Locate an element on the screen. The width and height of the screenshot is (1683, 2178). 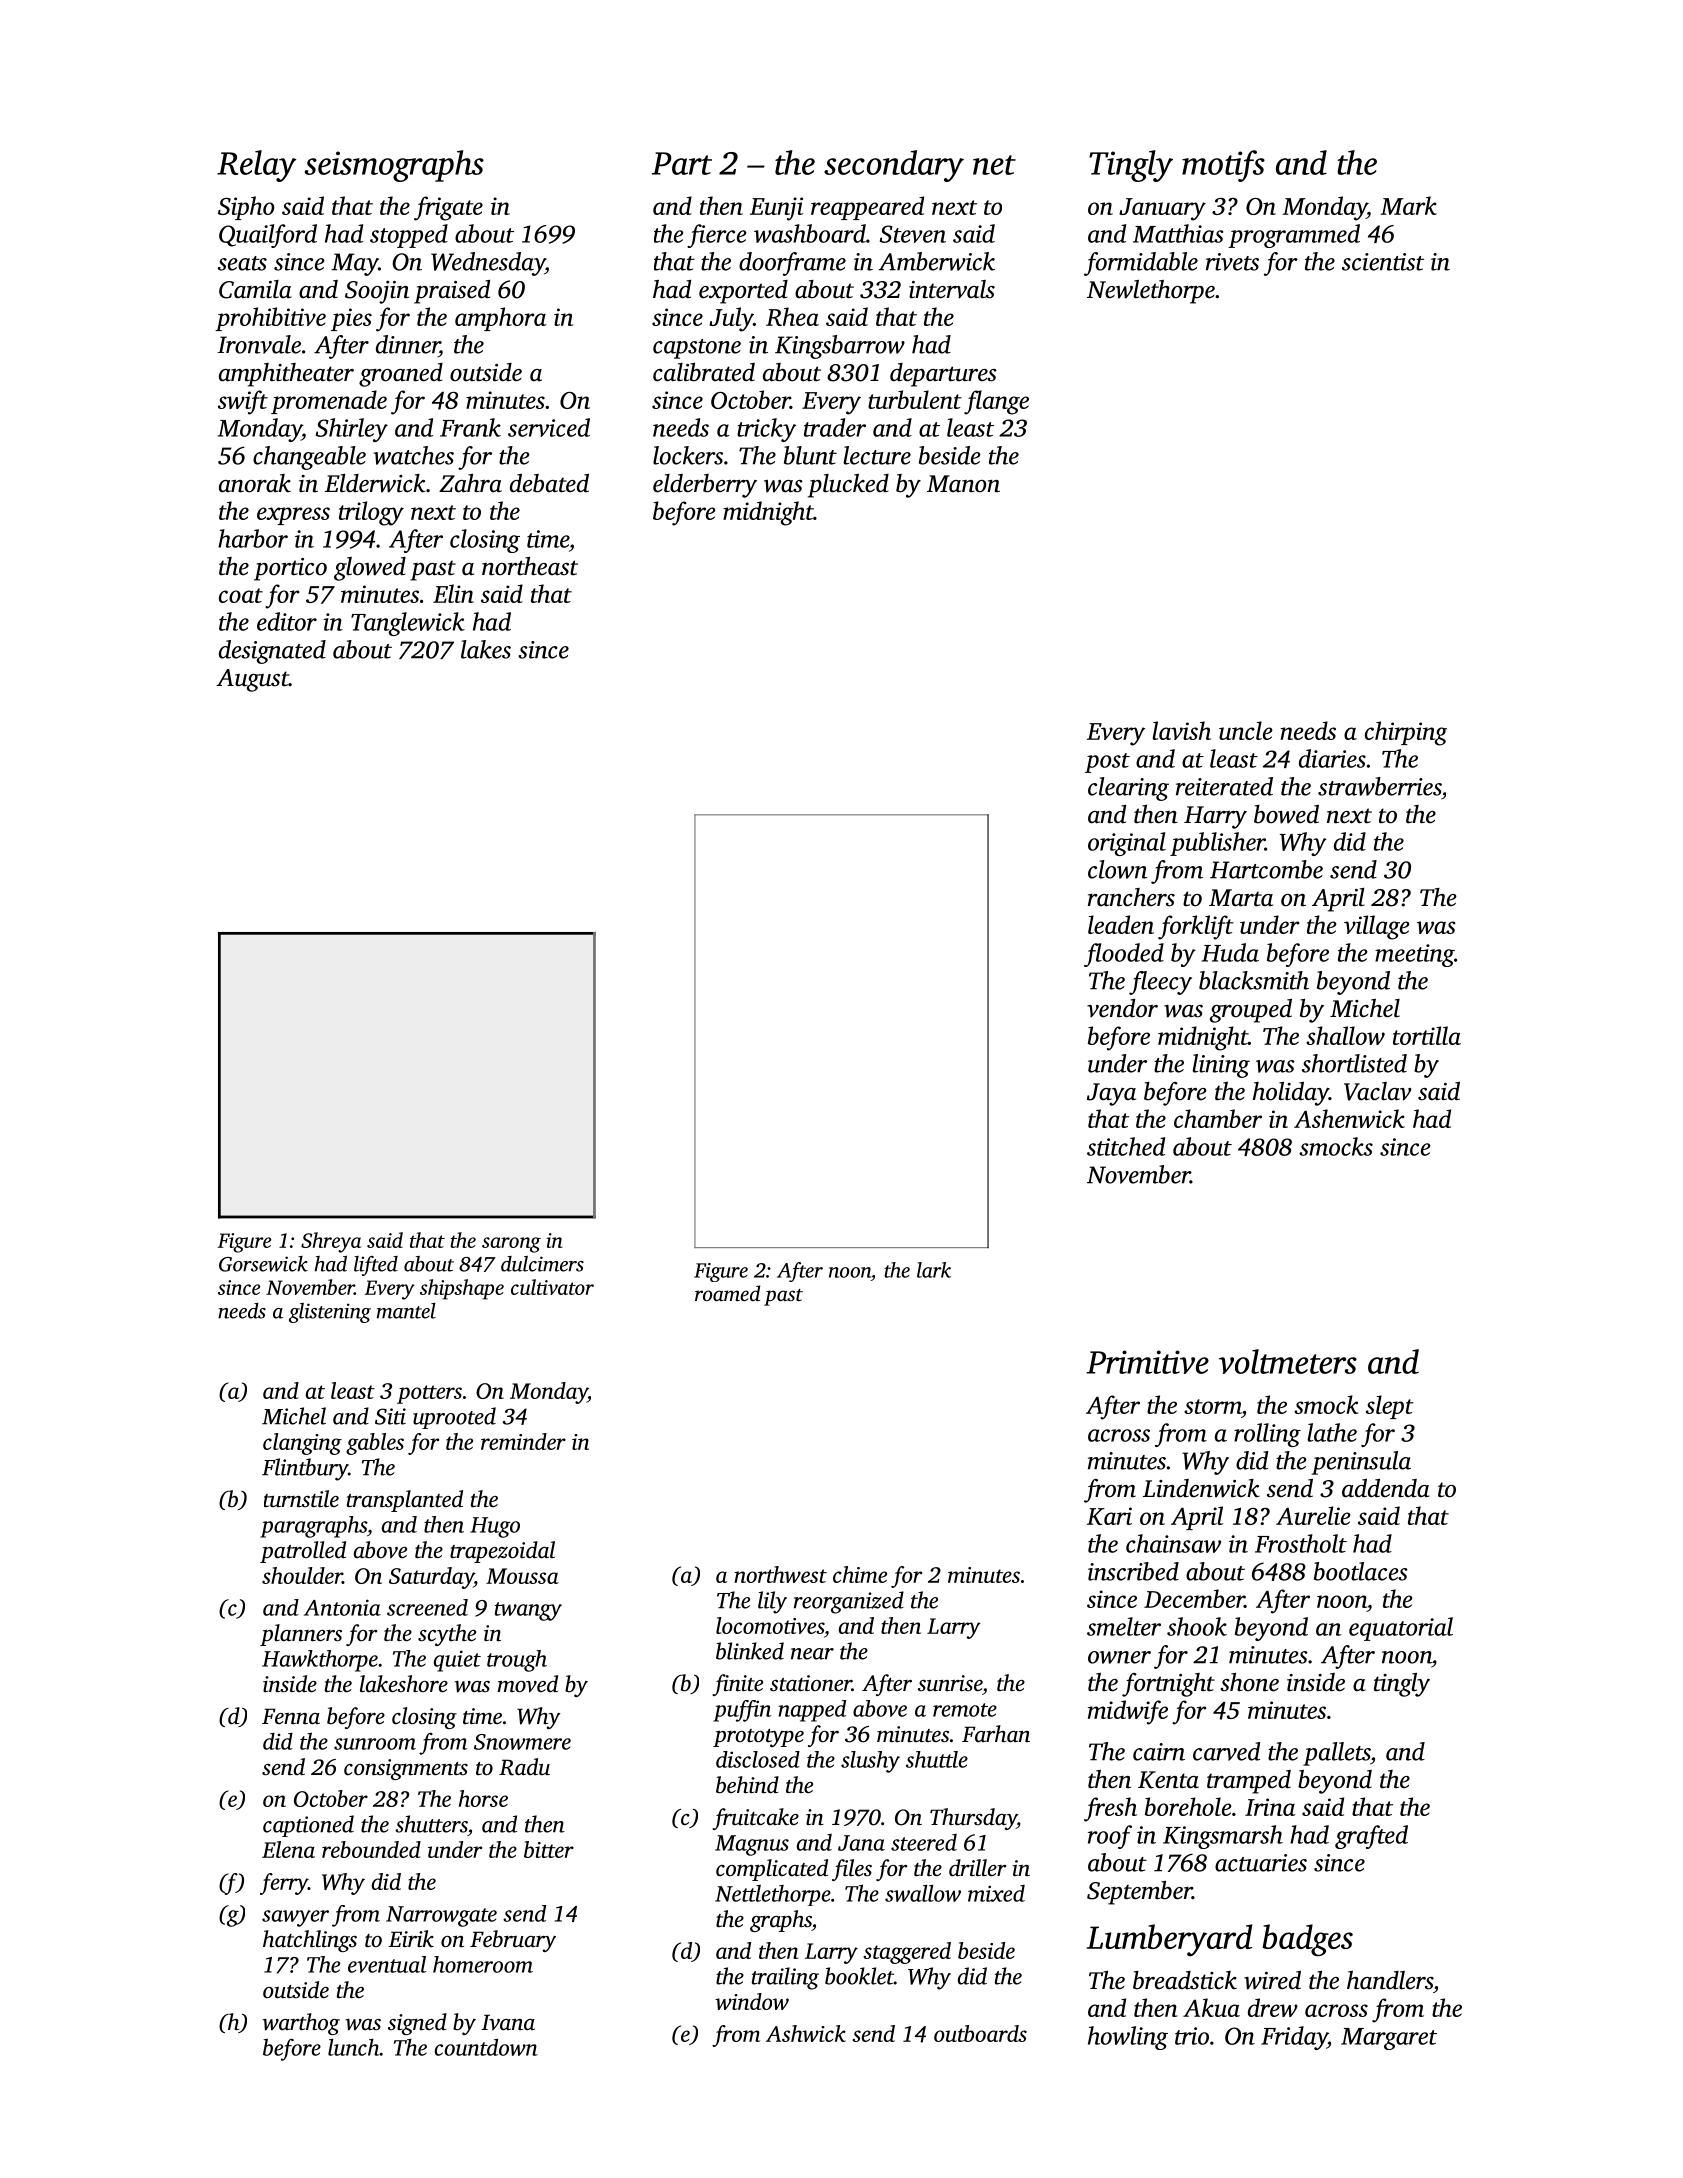
Ironvale is located at coordinates (259, 344).
